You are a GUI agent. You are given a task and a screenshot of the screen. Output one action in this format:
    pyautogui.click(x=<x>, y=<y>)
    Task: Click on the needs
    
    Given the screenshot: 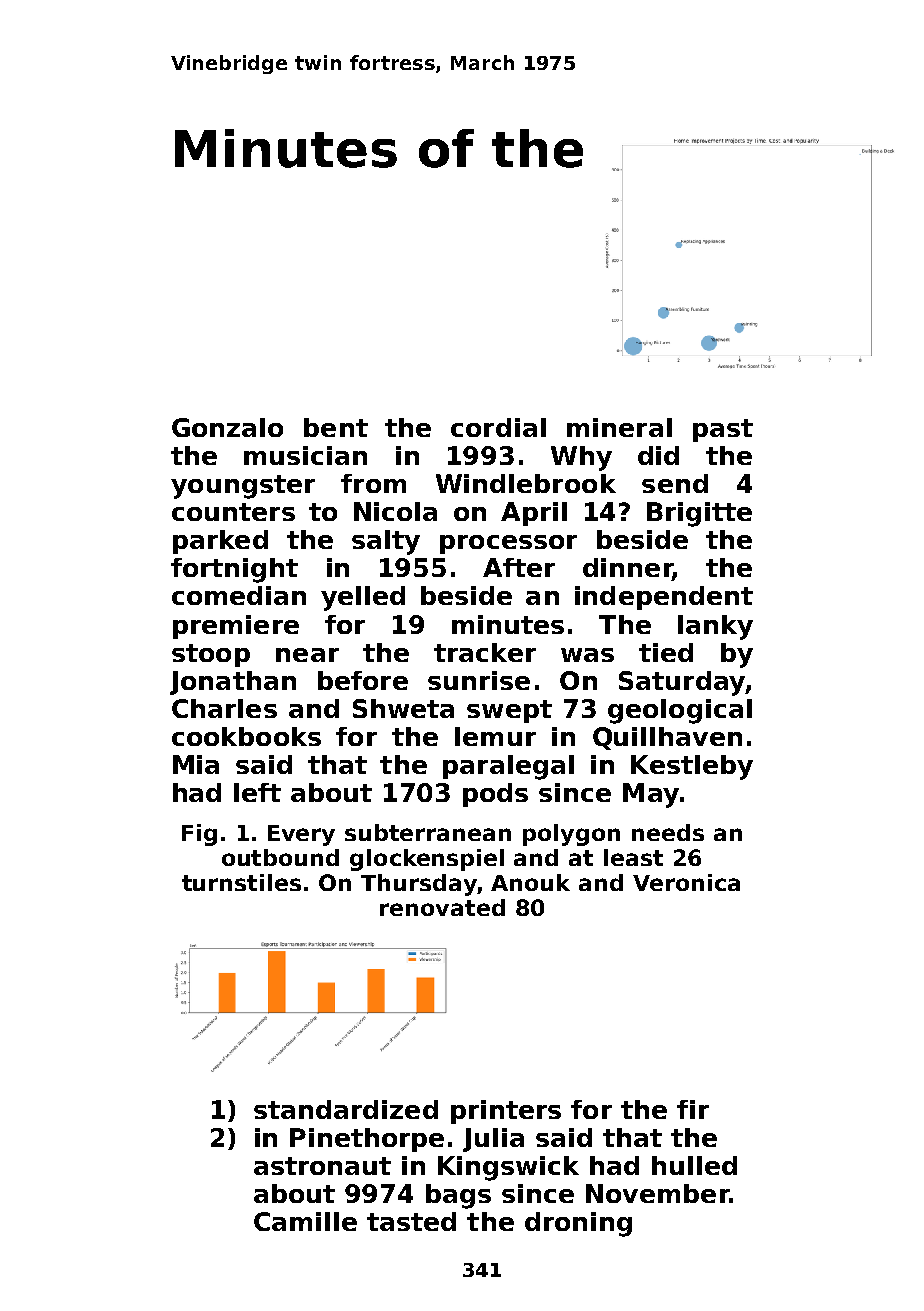 What is the action you would take?
    pyautogui.click(x=668, y=832)
